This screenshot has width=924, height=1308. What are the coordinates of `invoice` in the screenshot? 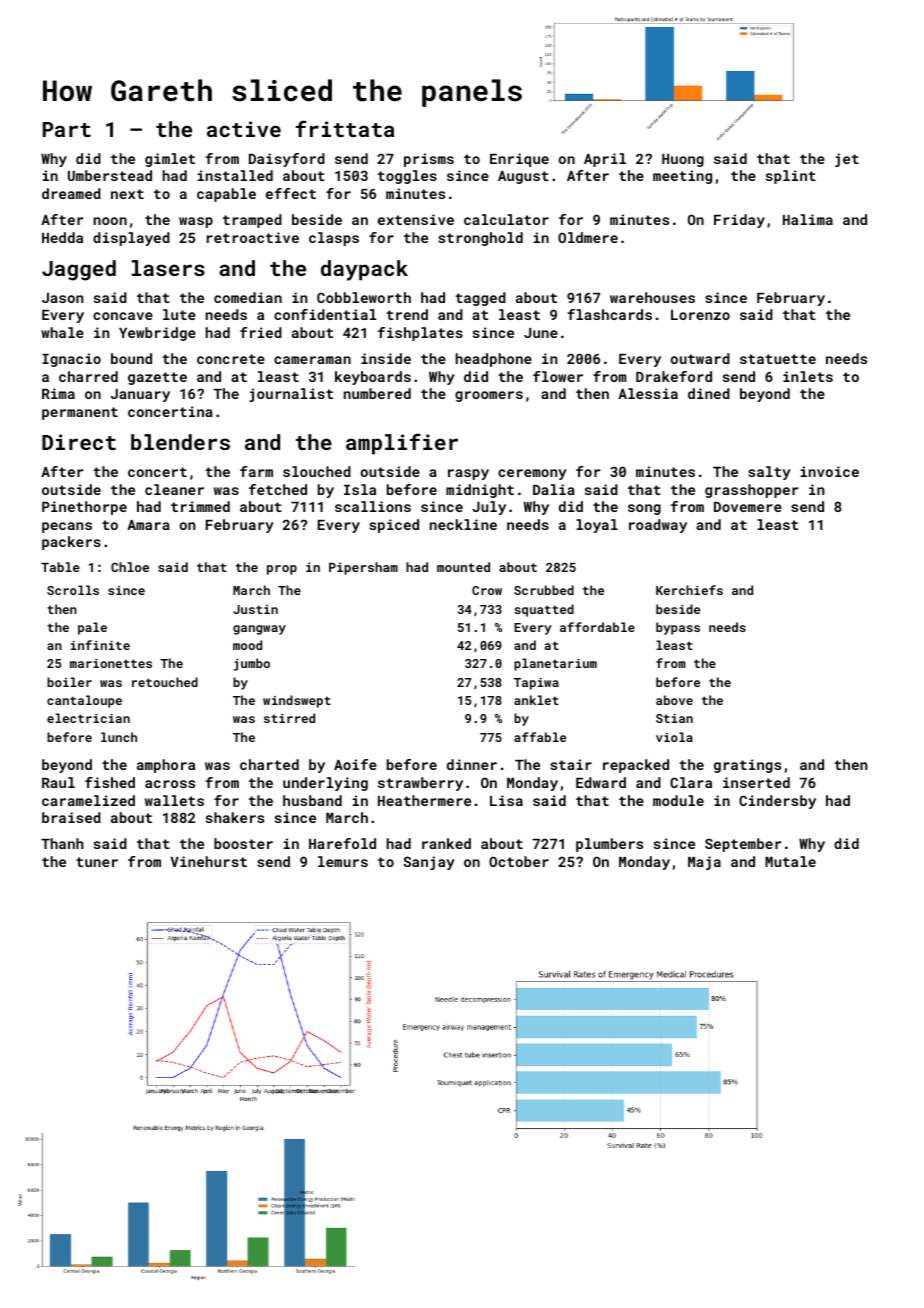 It's located at (830, 471).
